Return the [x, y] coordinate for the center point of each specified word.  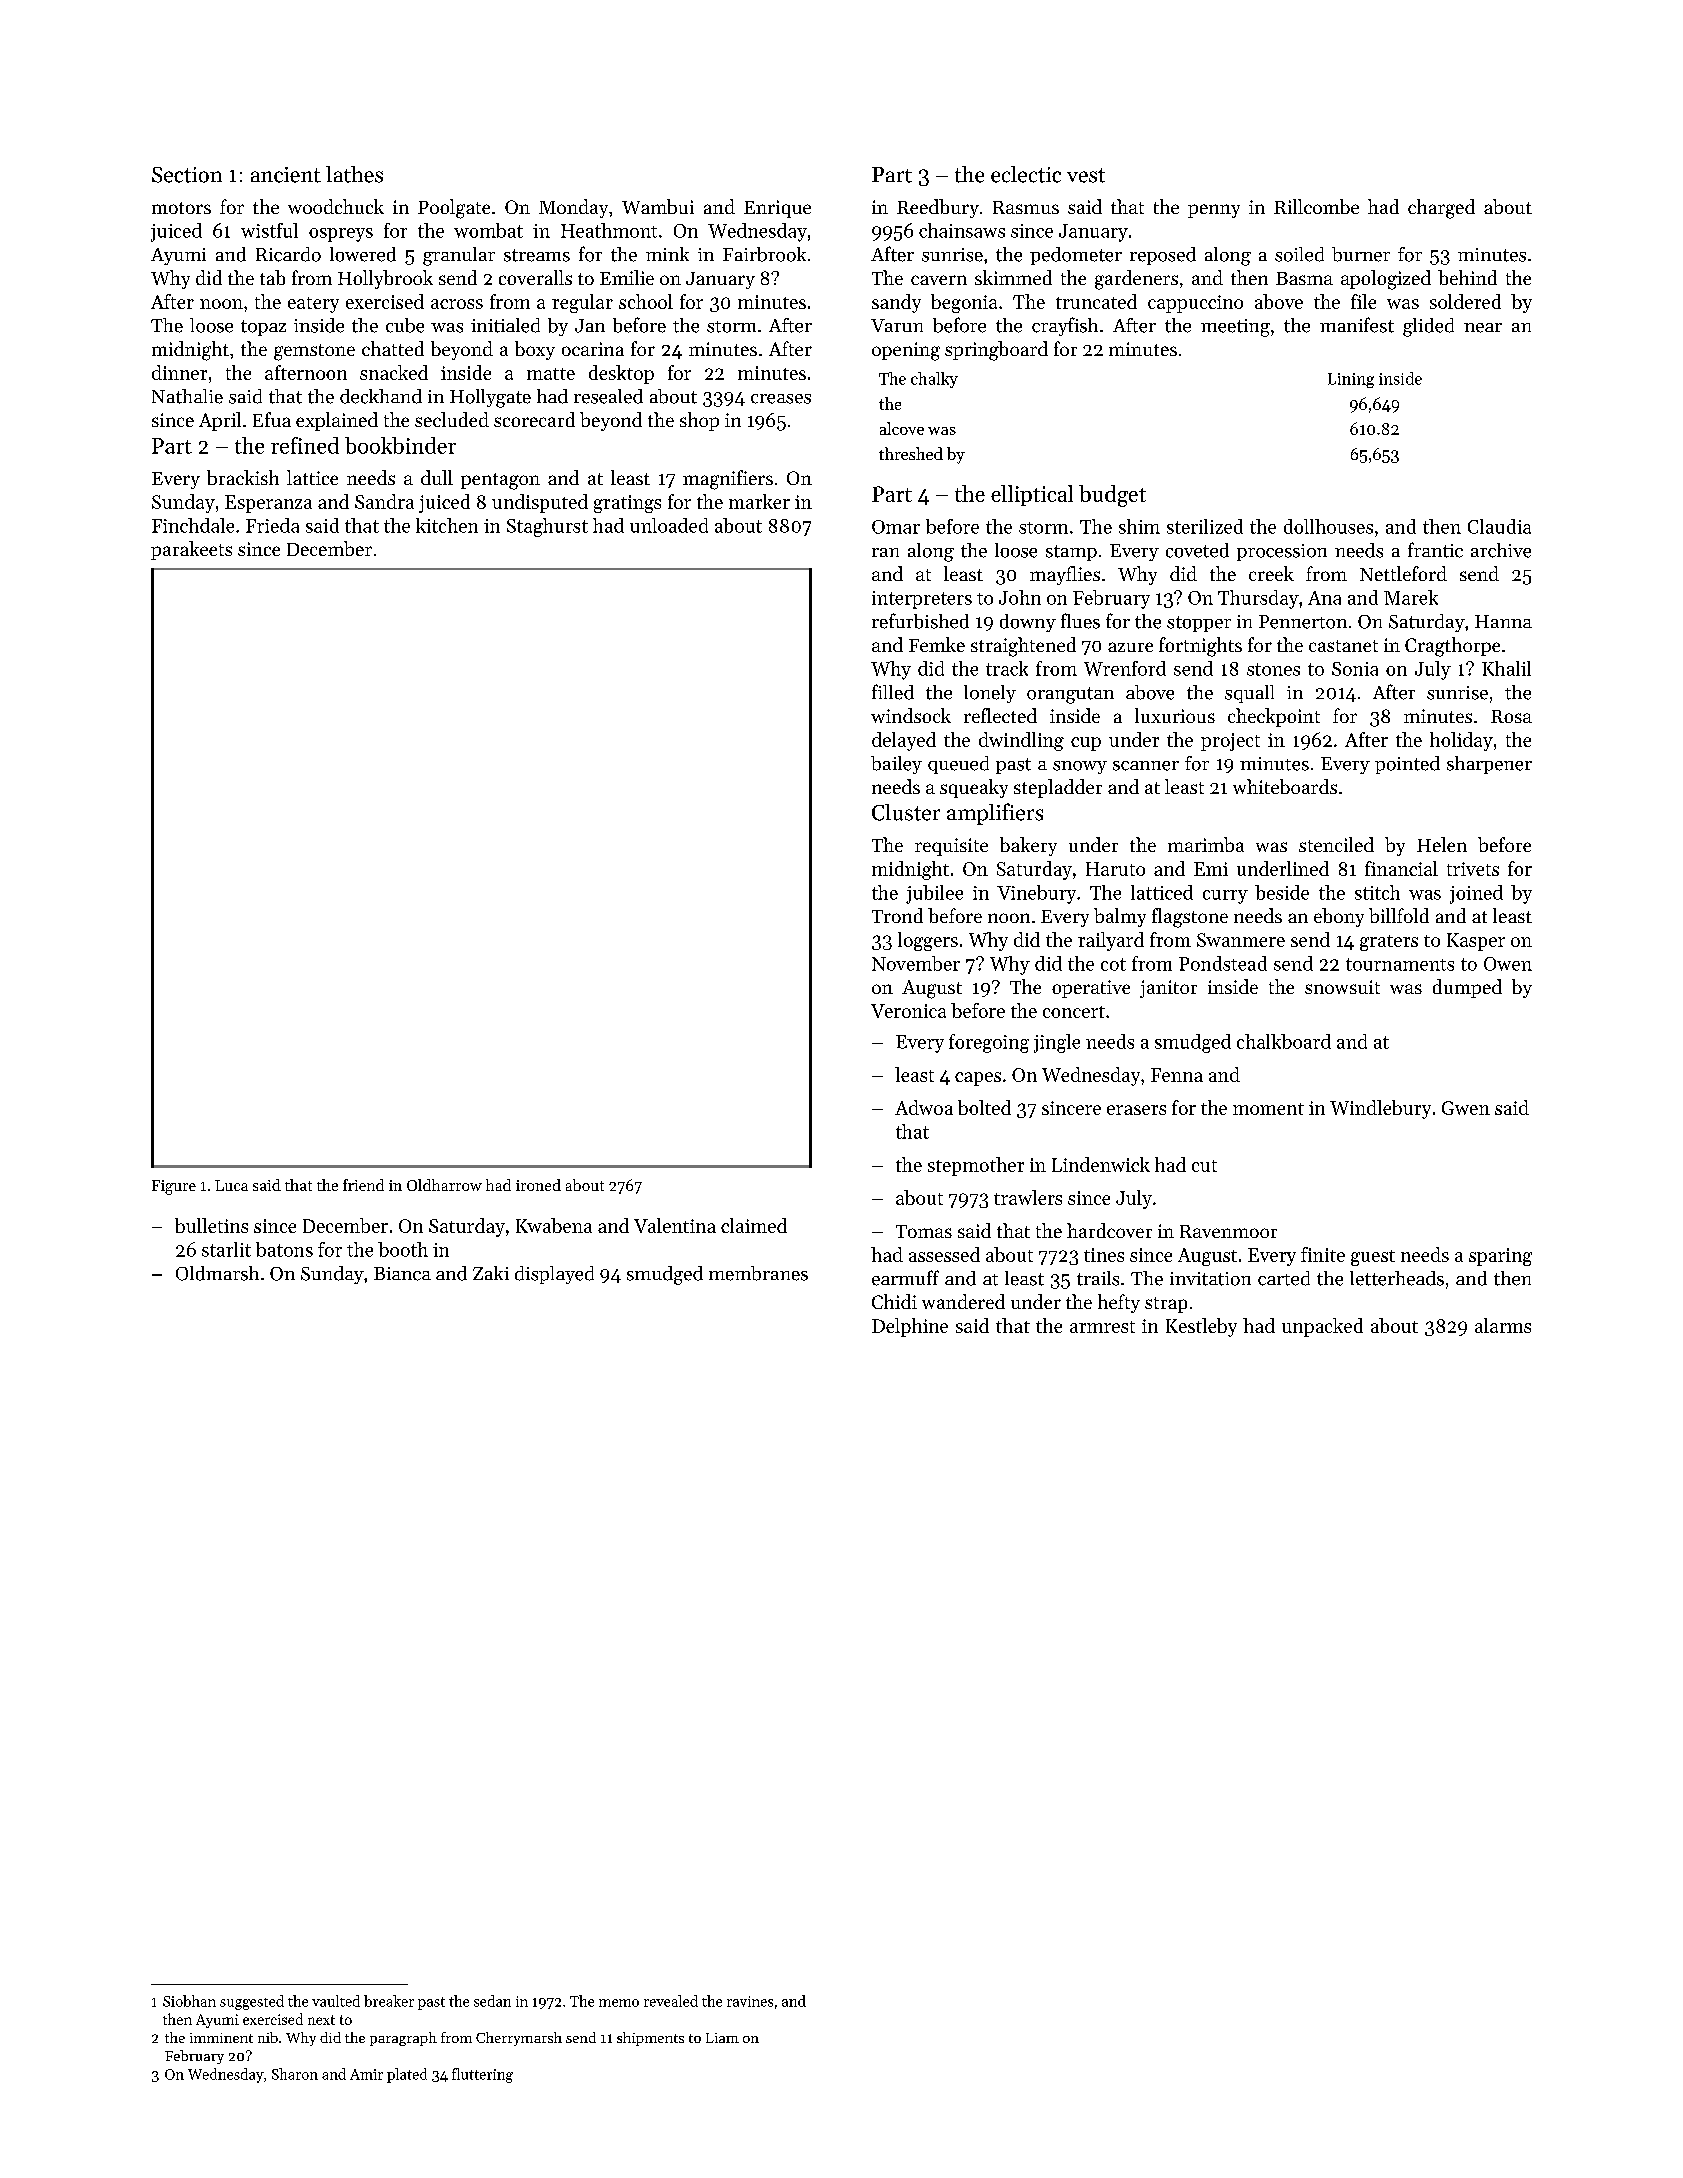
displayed [554, 1275]
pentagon [500, 481]
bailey [896, 765]
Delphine [910, 1327]
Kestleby [1201, 1327]
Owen [1508, 964]
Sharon [295, 2074]
